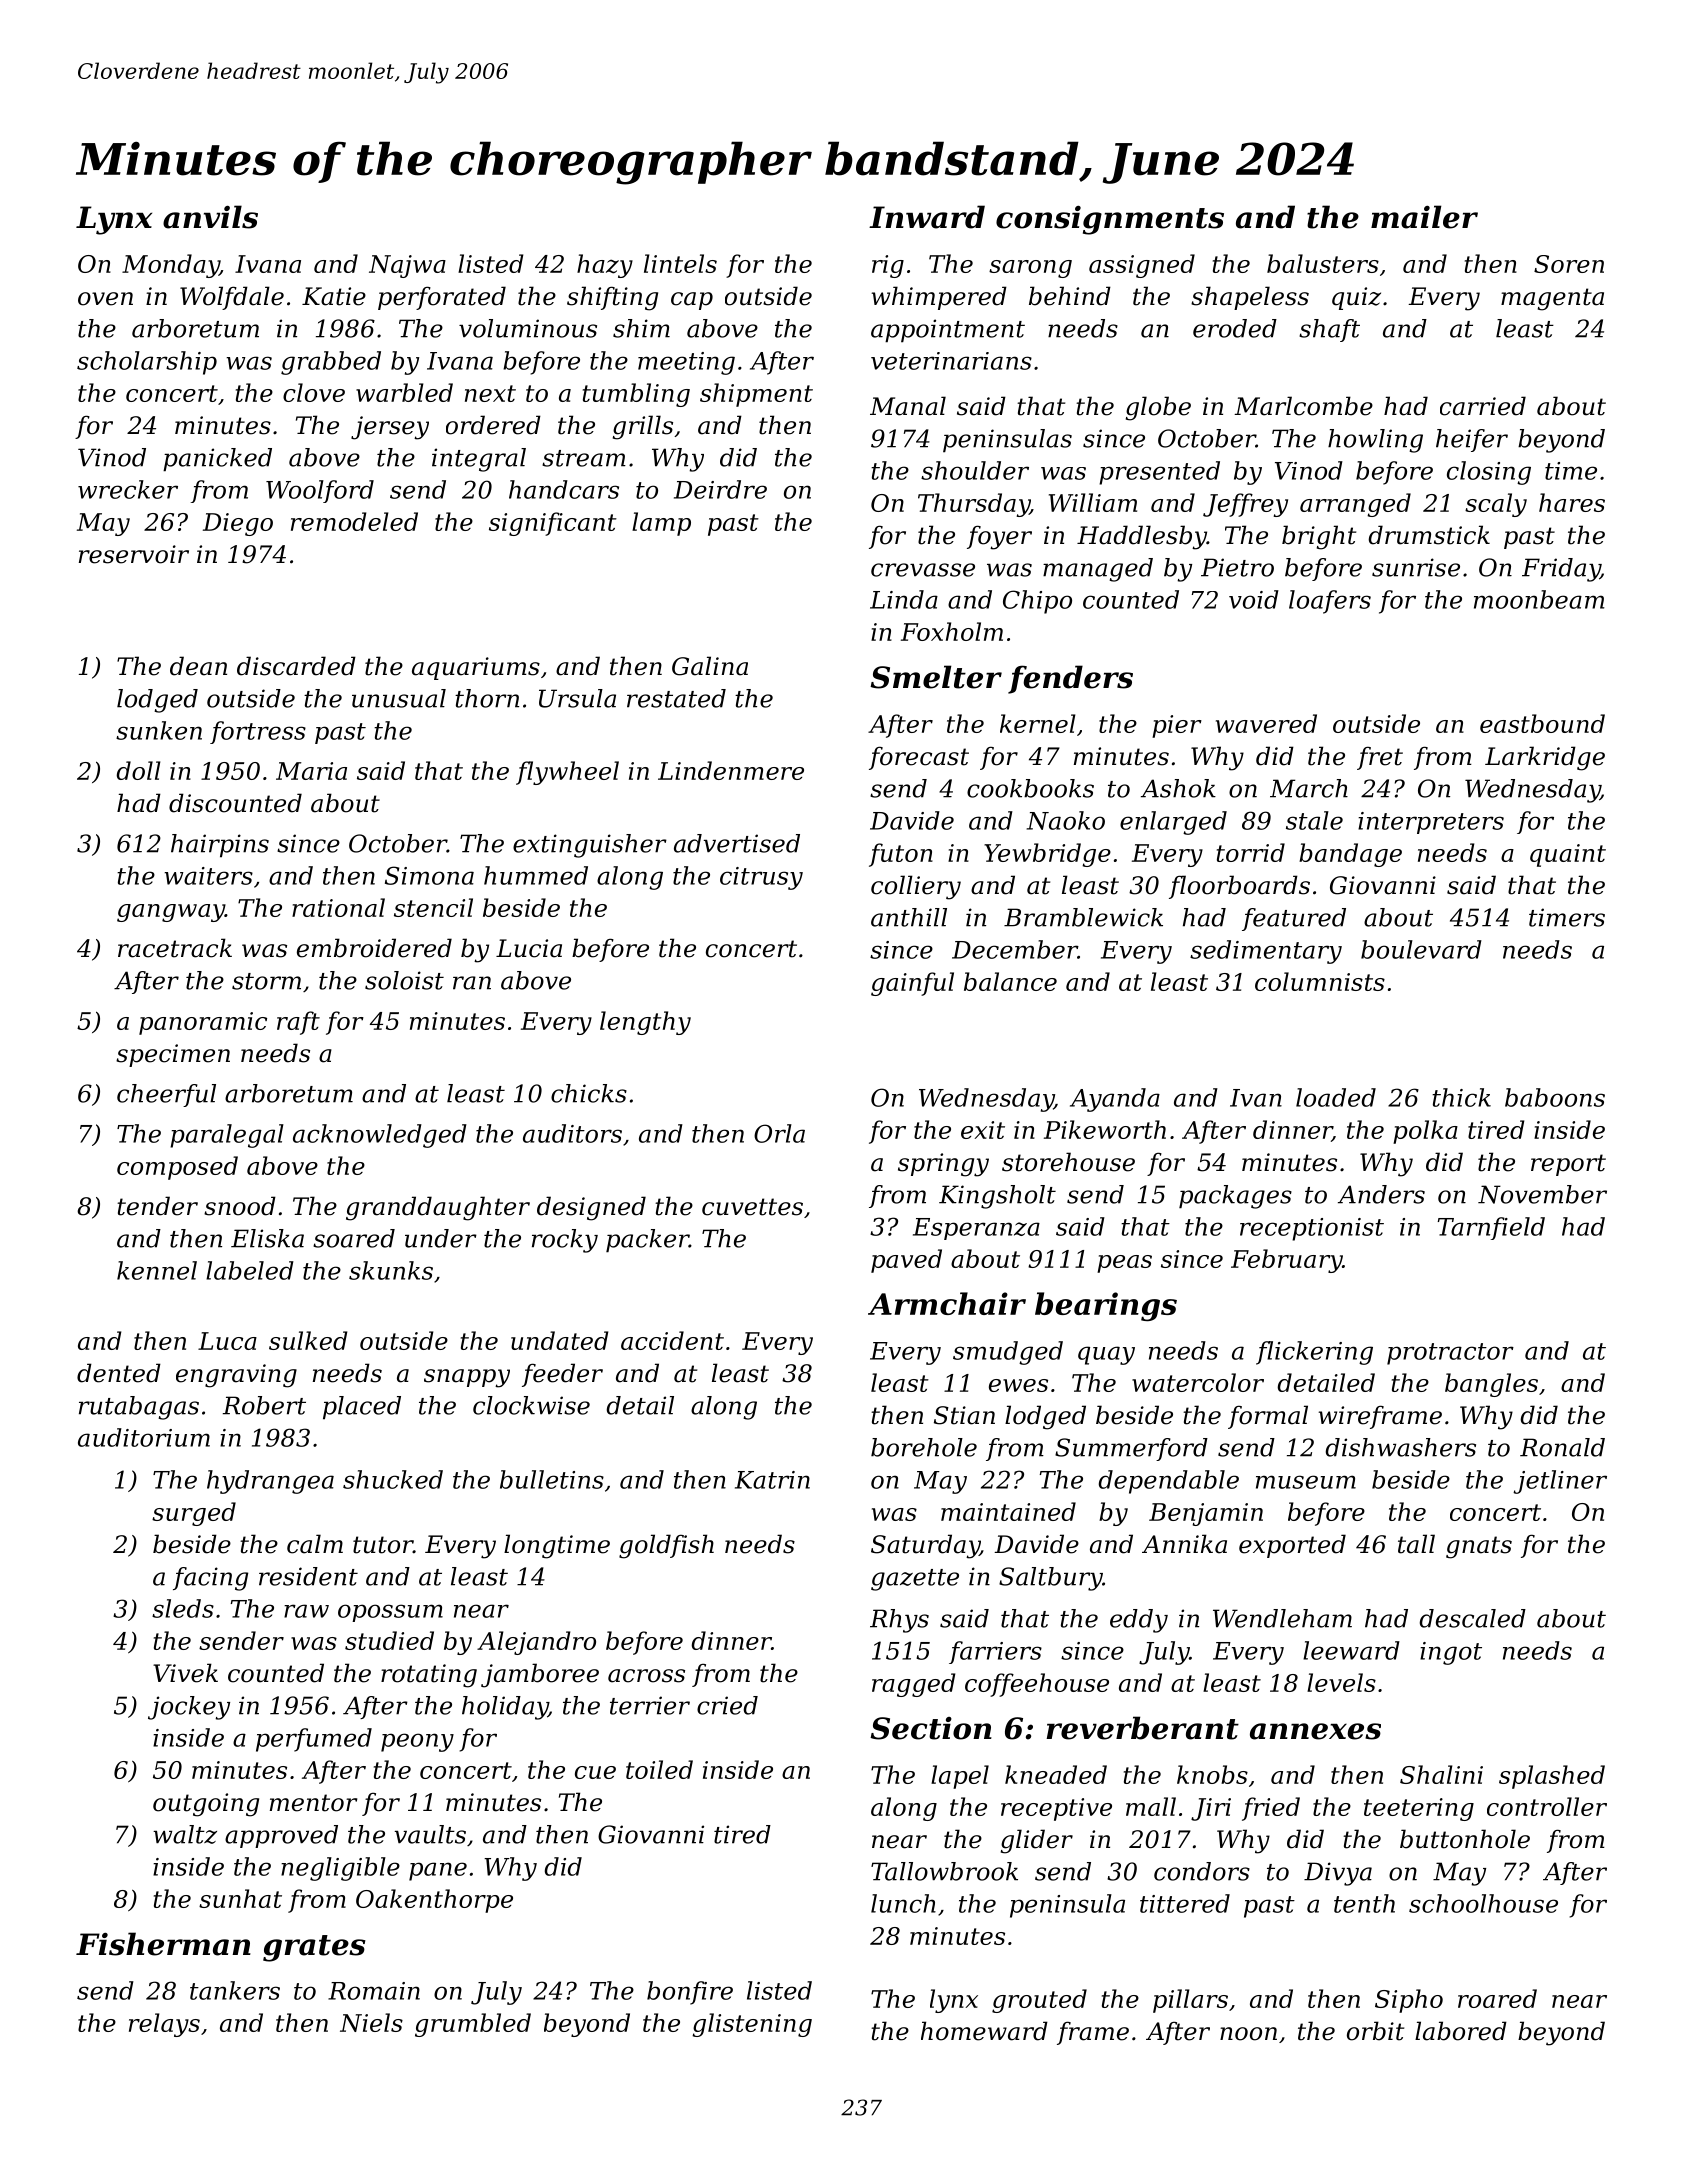 This screenshot has width=1683, height=2178. Describe the element at coordinates (1419, 1809) in the screenshot. I see `teetering` at that location.
